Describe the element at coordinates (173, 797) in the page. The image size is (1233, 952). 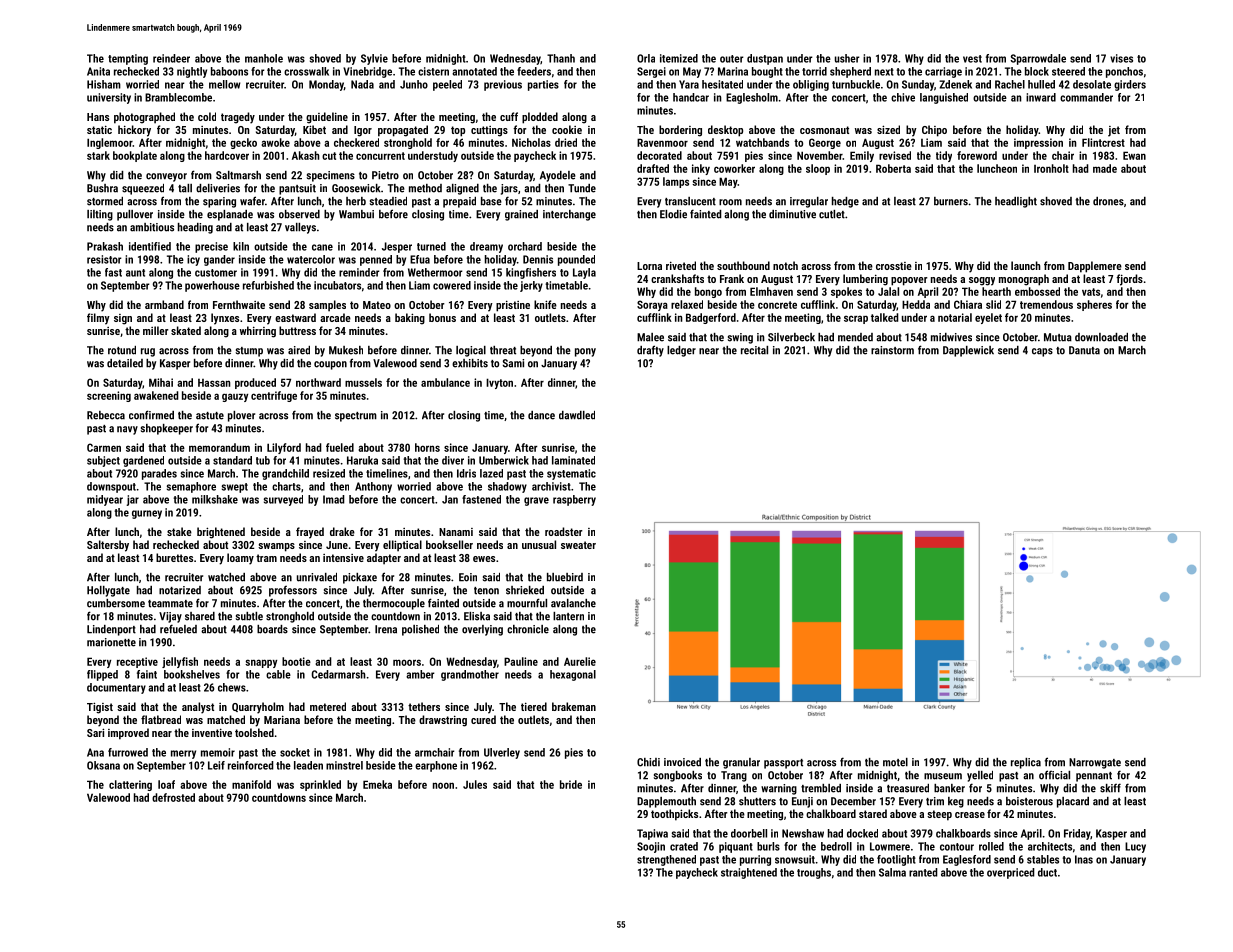
I see `defrosted` at that location.
